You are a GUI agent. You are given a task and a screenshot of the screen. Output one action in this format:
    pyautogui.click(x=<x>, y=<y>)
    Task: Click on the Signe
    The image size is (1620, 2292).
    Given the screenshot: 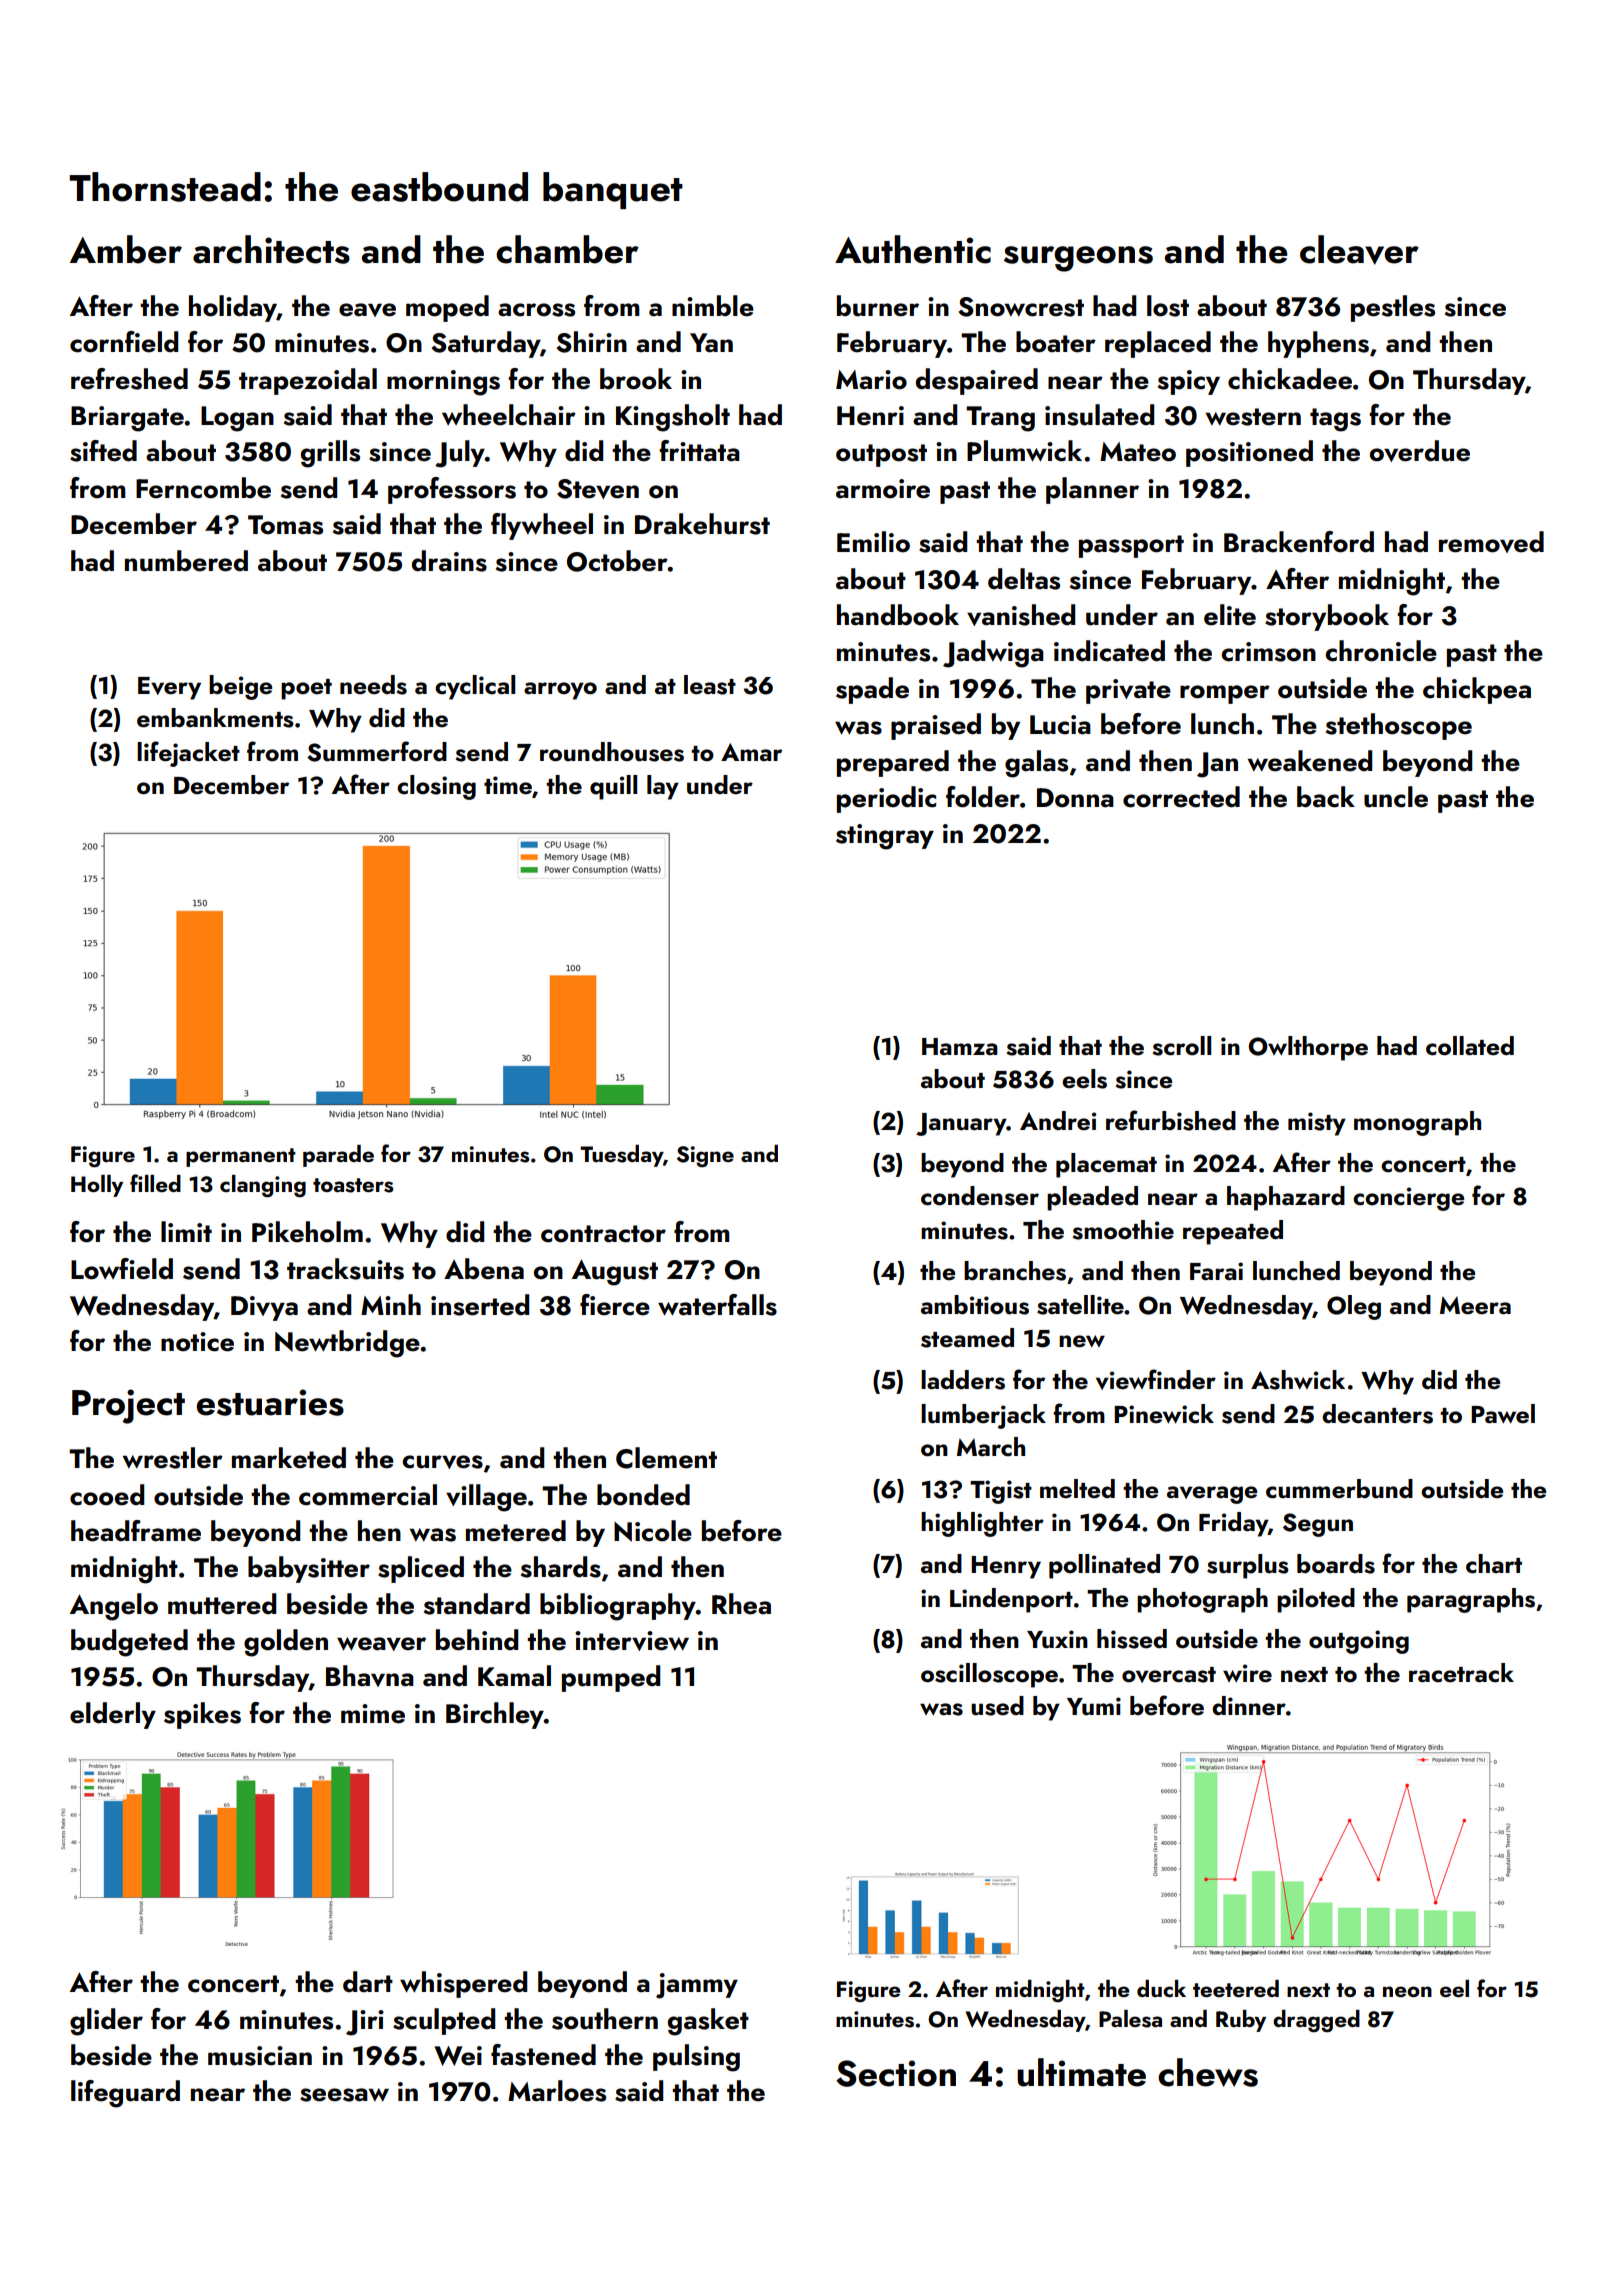 What is the action you would take?
    pyautogui.click(x=705, y=1157)
